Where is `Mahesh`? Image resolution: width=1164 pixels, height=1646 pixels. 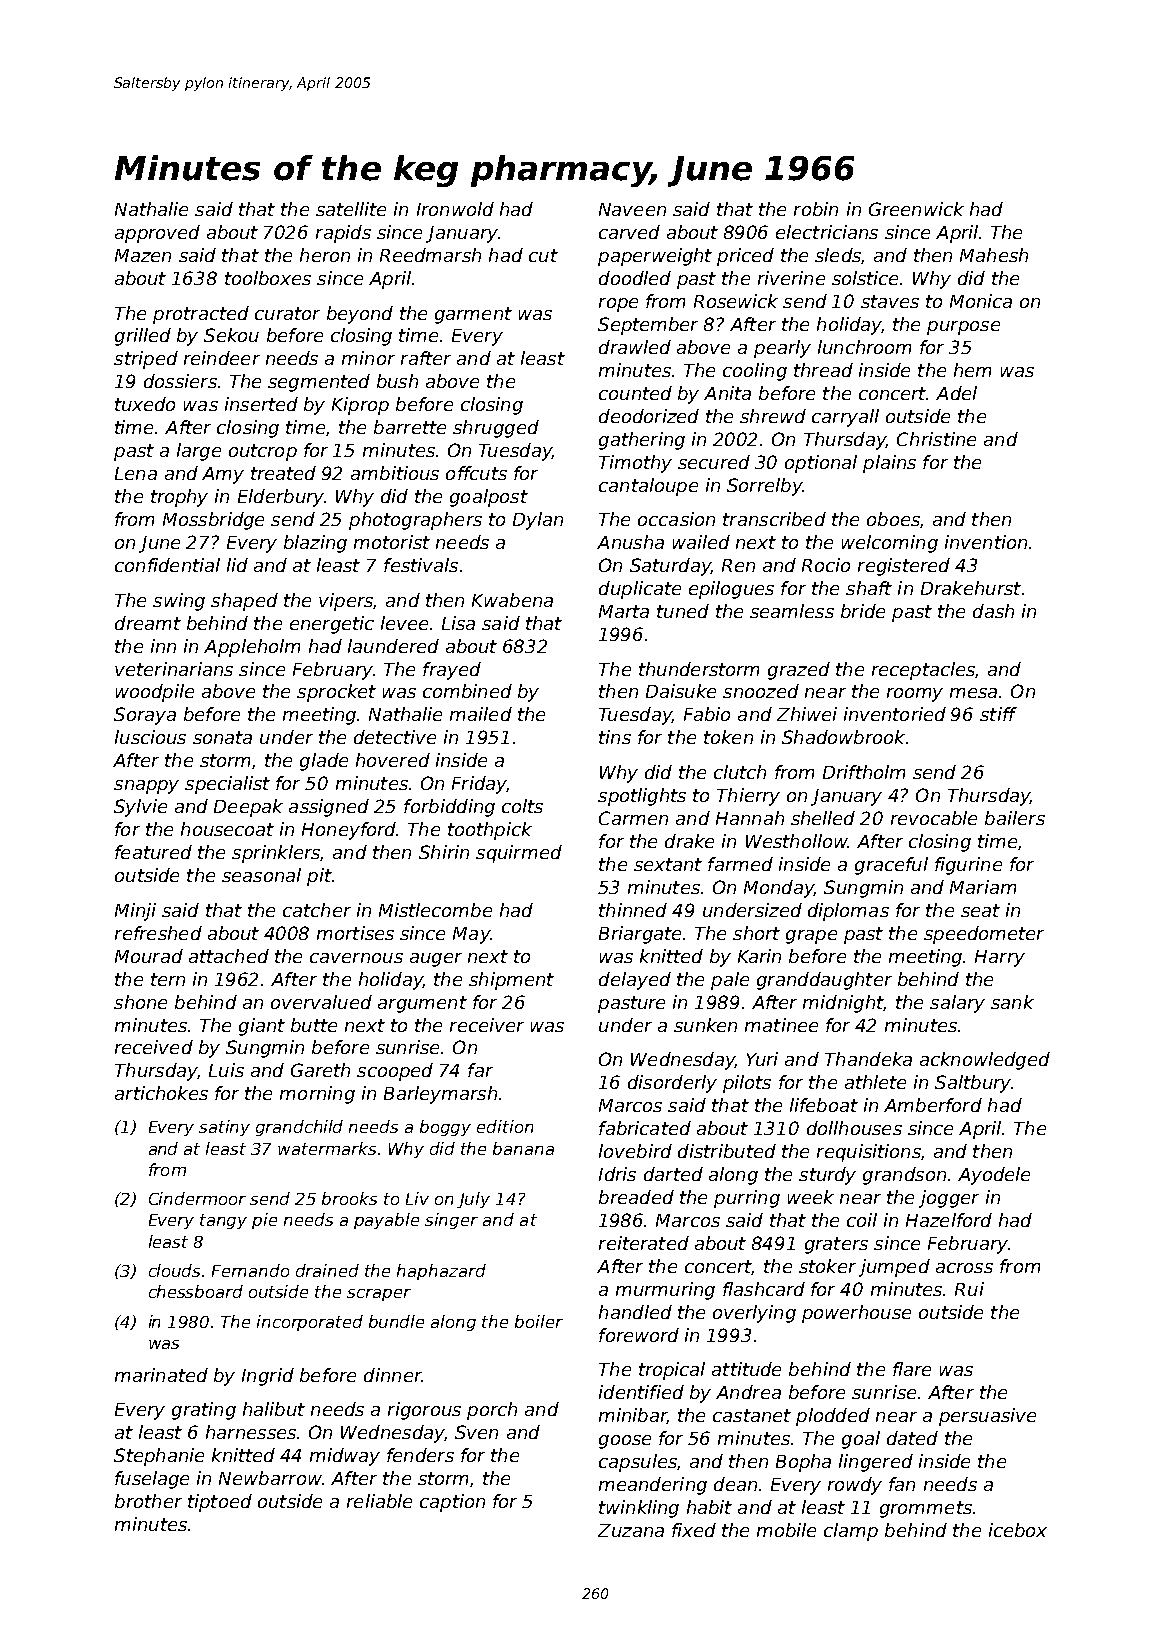 Mahesh is located at coordinates (994, 255).
